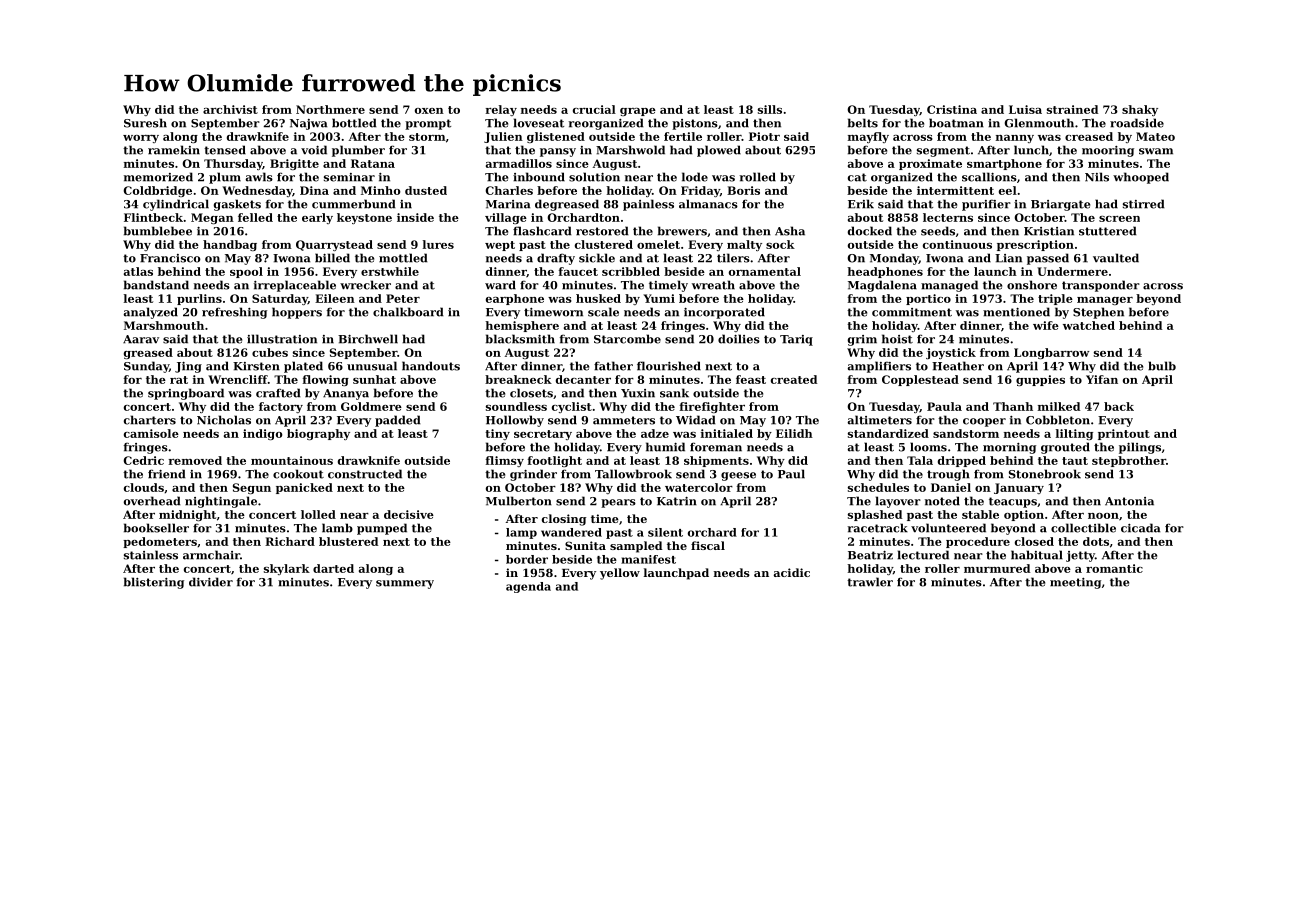  Describe the element at coordinates (716, 461) in the page. I see `shipments` at that location.
